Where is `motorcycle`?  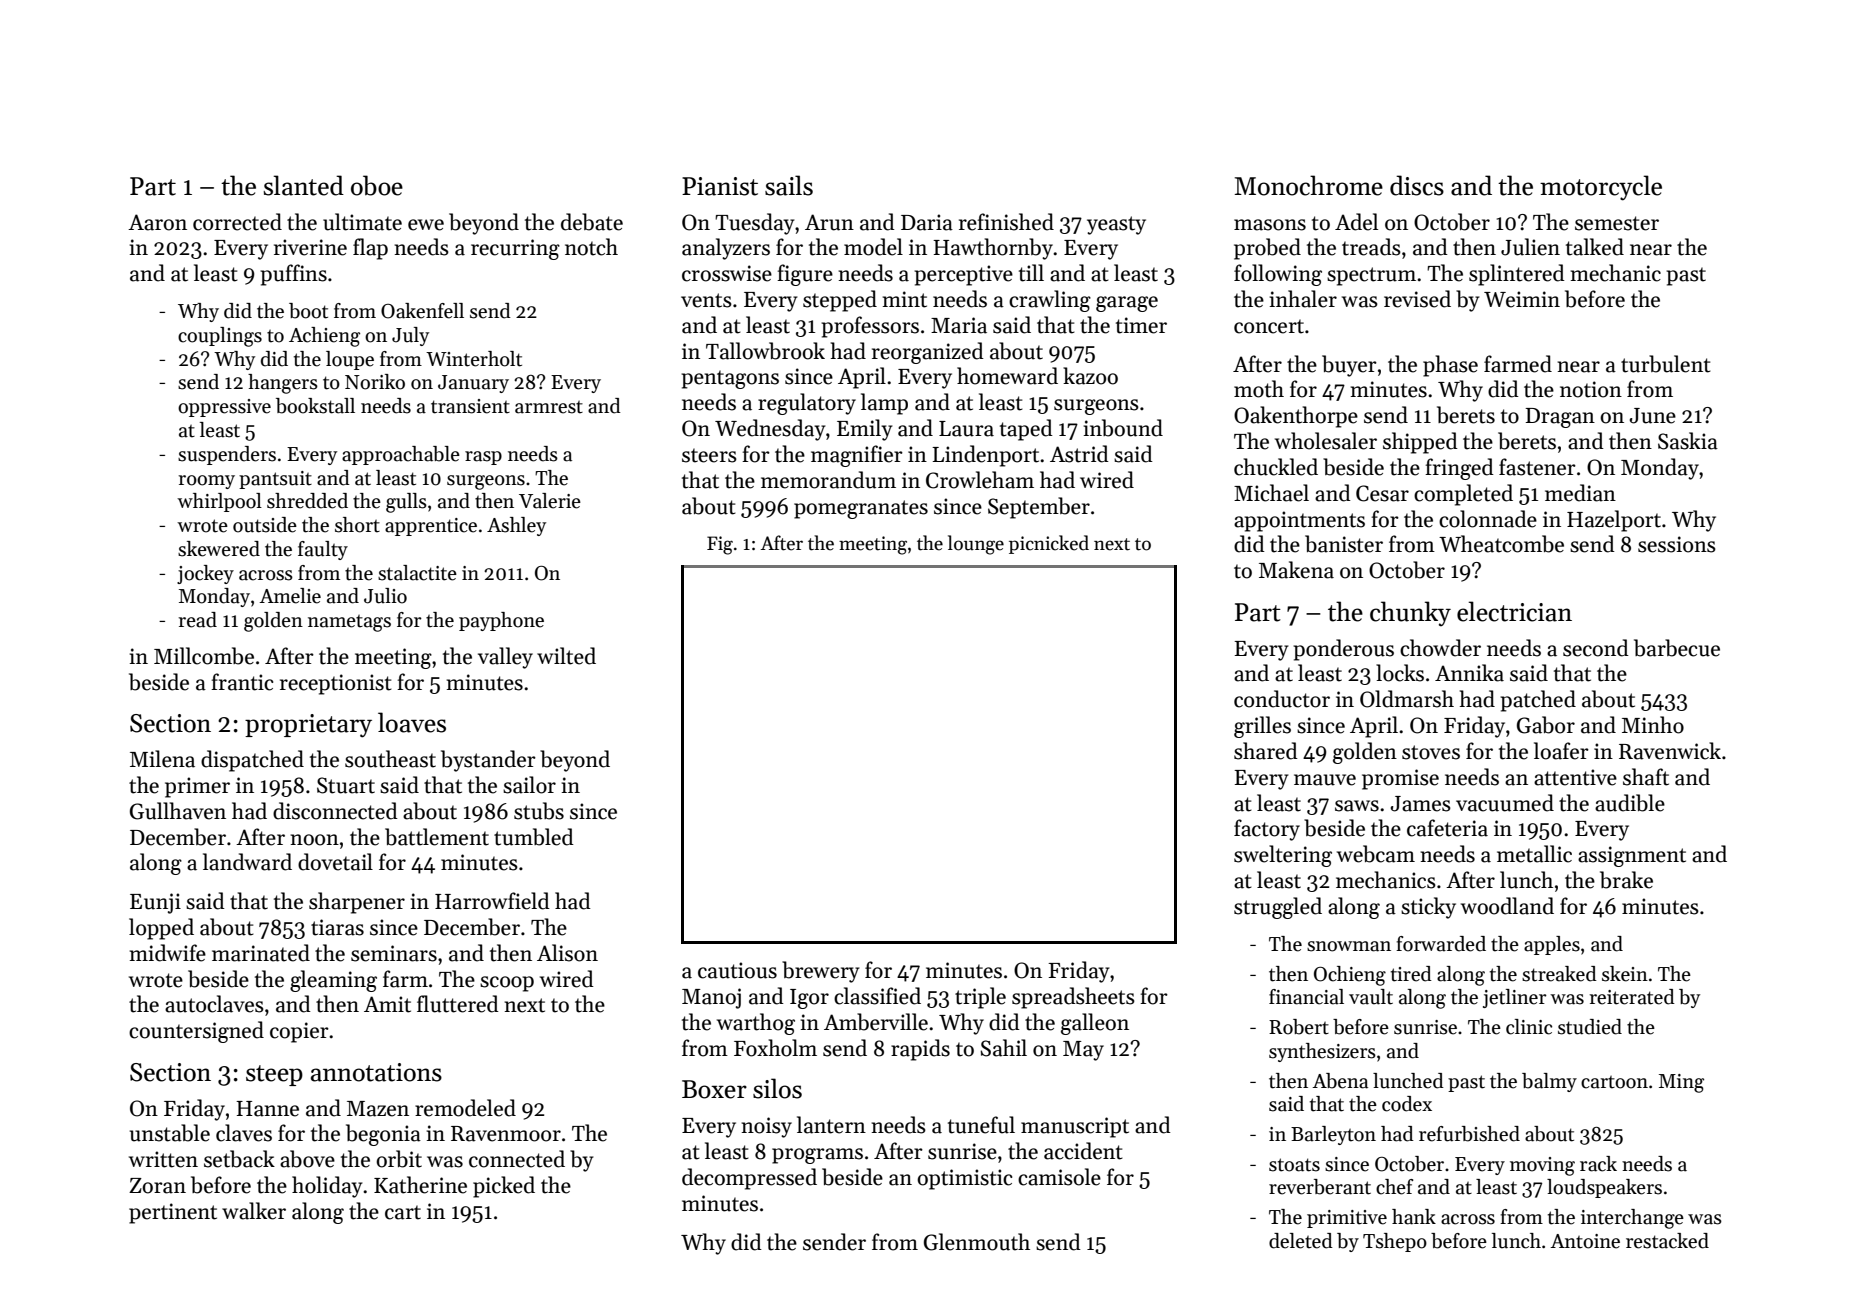
motorcycle is located at coordinates (1601, 188).
